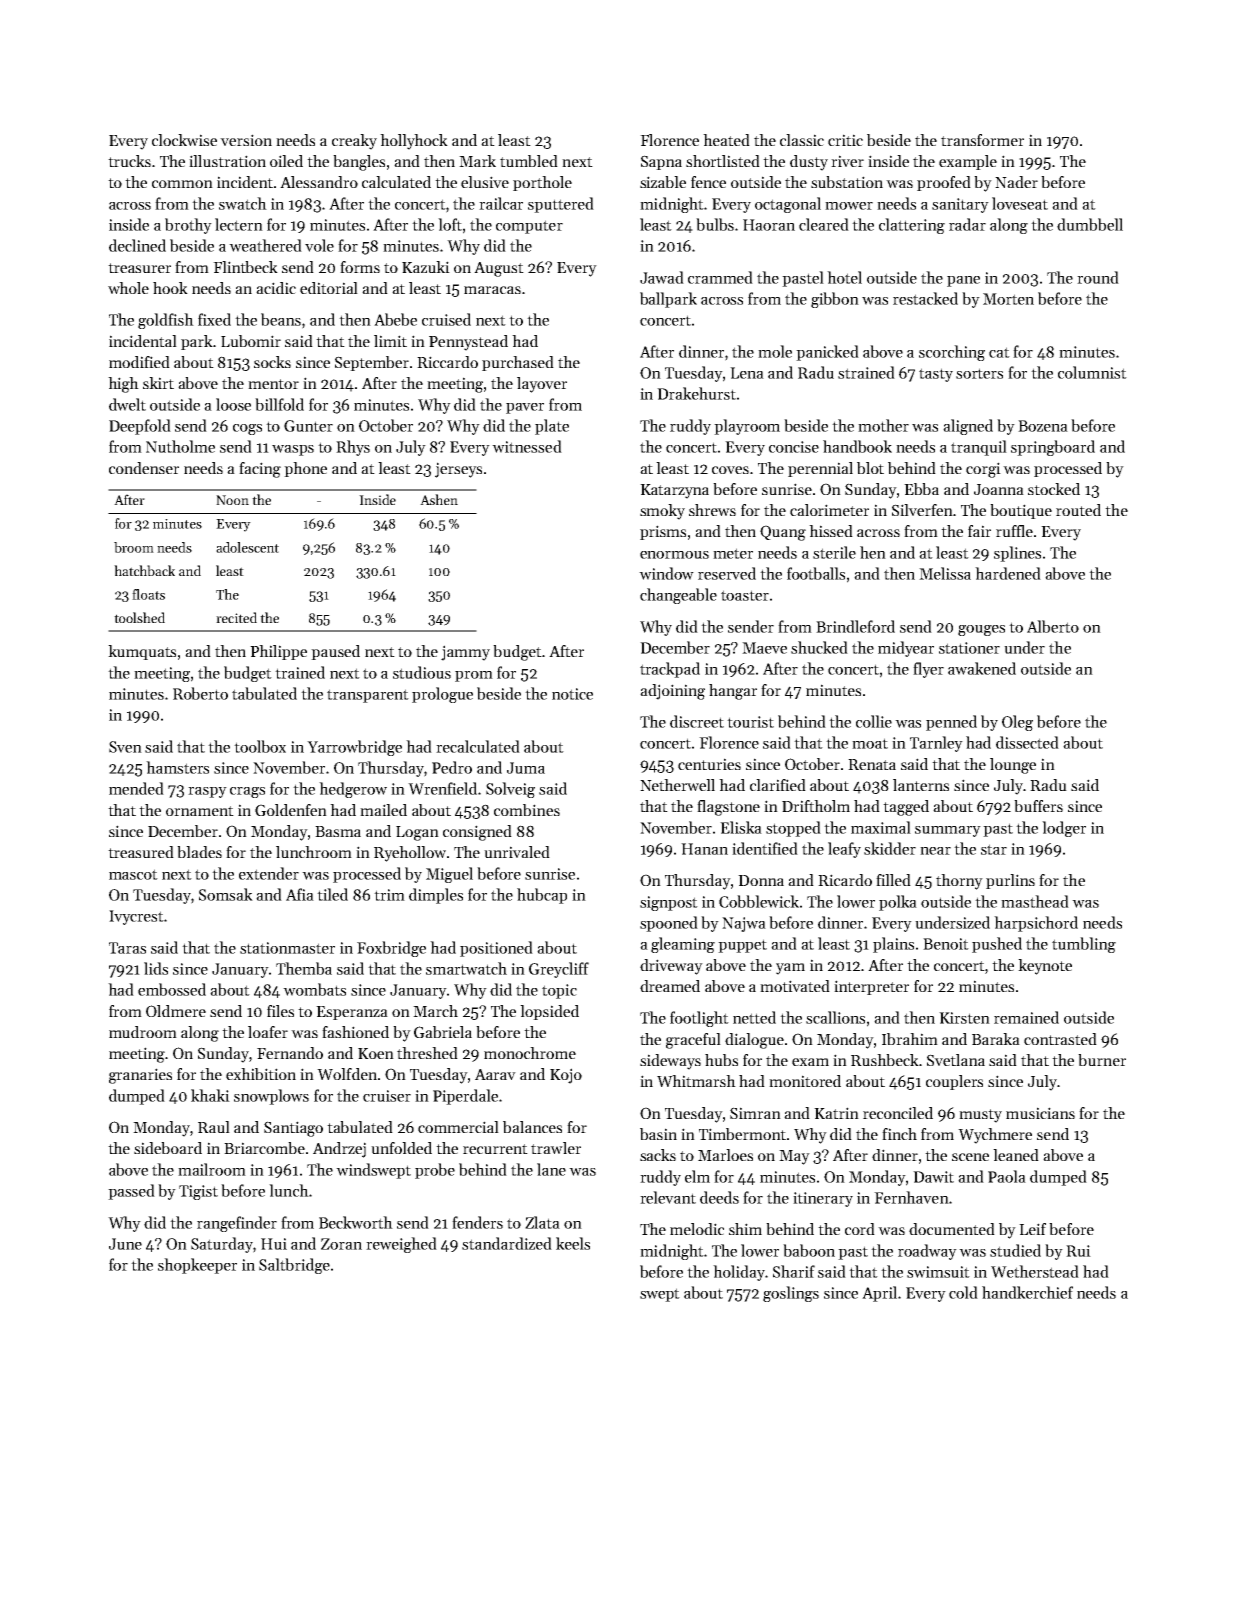 This image has height=1601, width=1237. I want to click on Drakehurst, so click(696, 393).
